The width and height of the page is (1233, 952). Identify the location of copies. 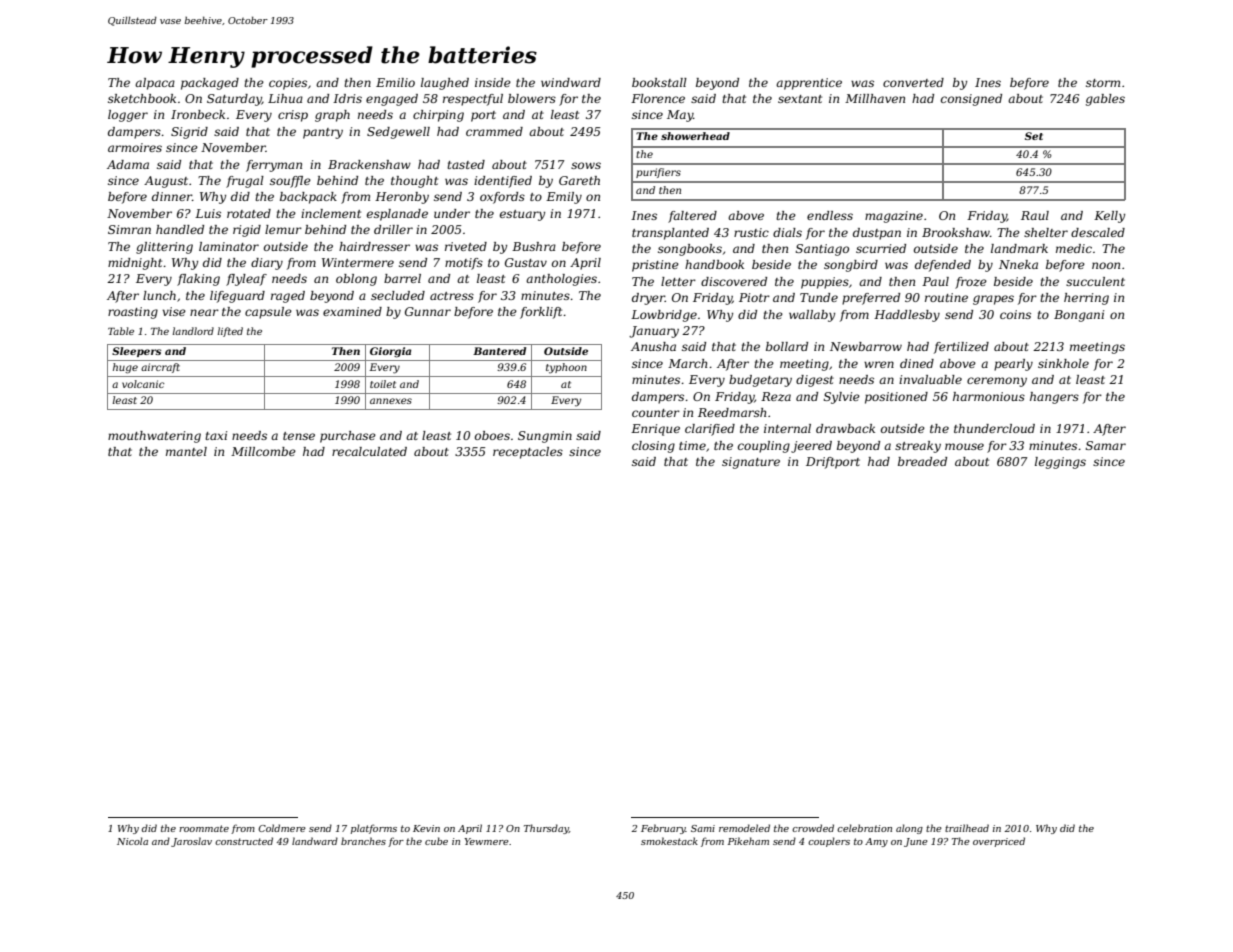
(288, 84).
